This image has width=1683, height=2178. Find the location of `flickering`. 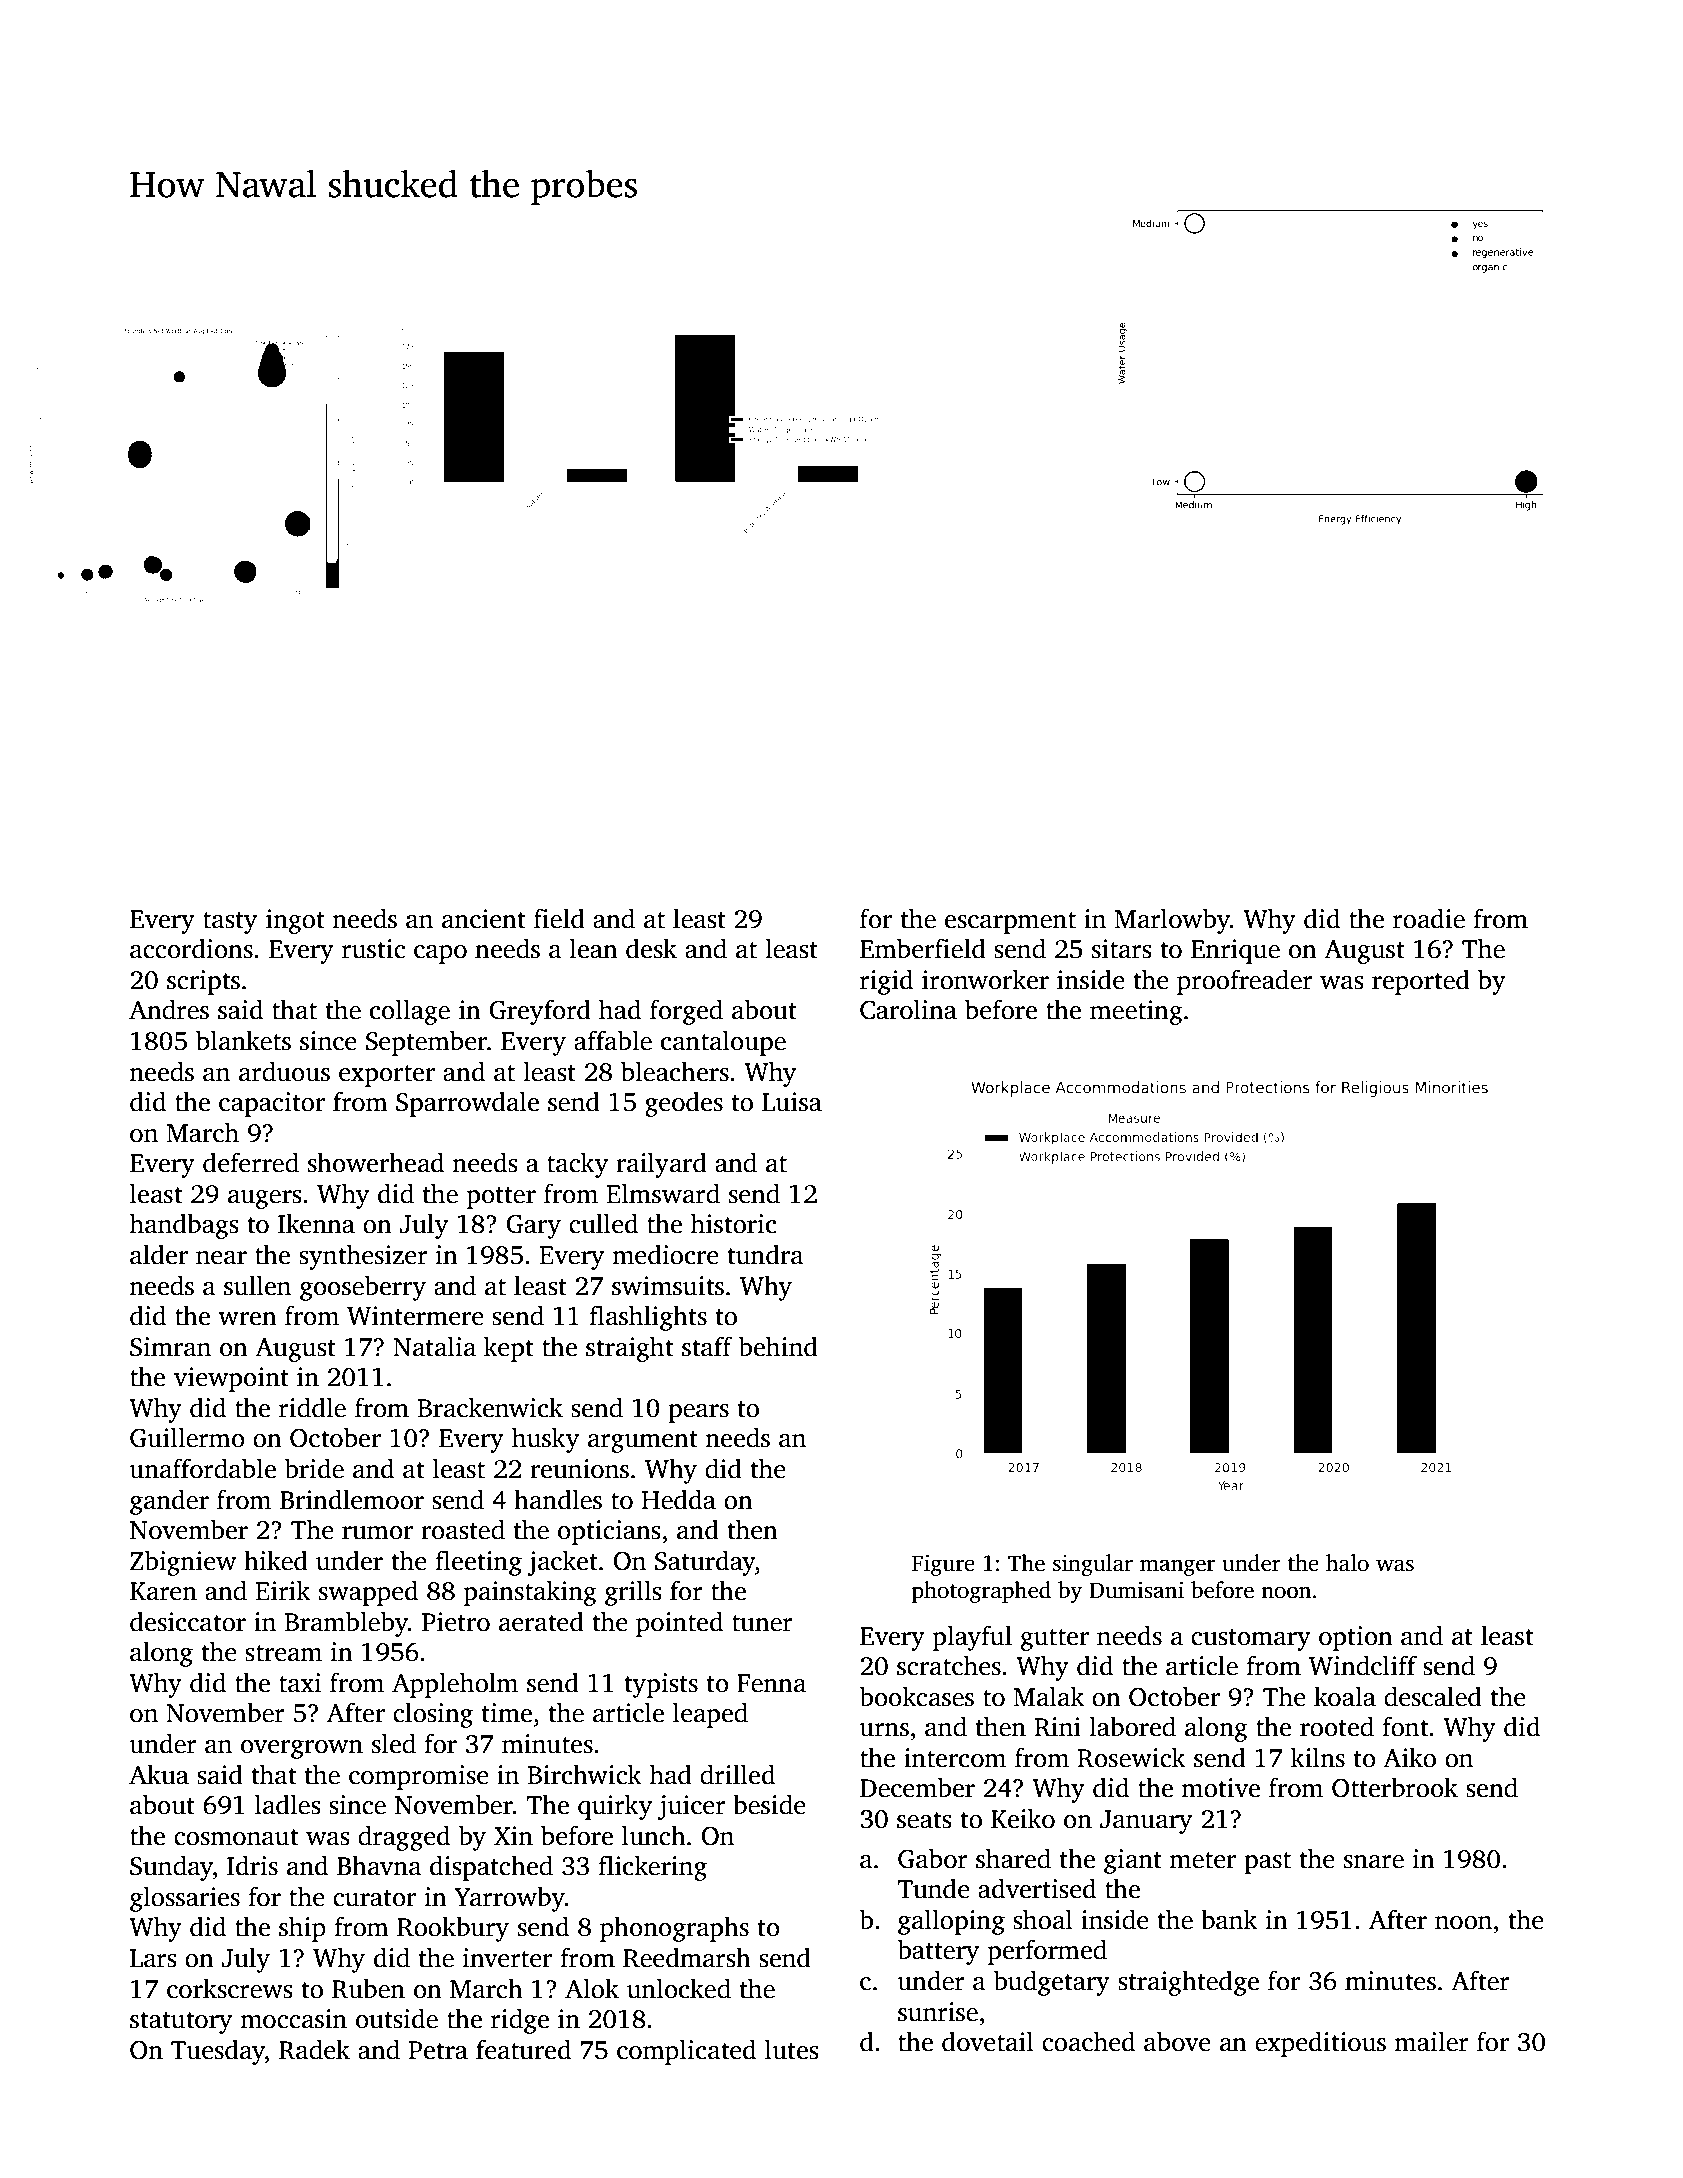

flickering is located at coordinates (652, 1868).
